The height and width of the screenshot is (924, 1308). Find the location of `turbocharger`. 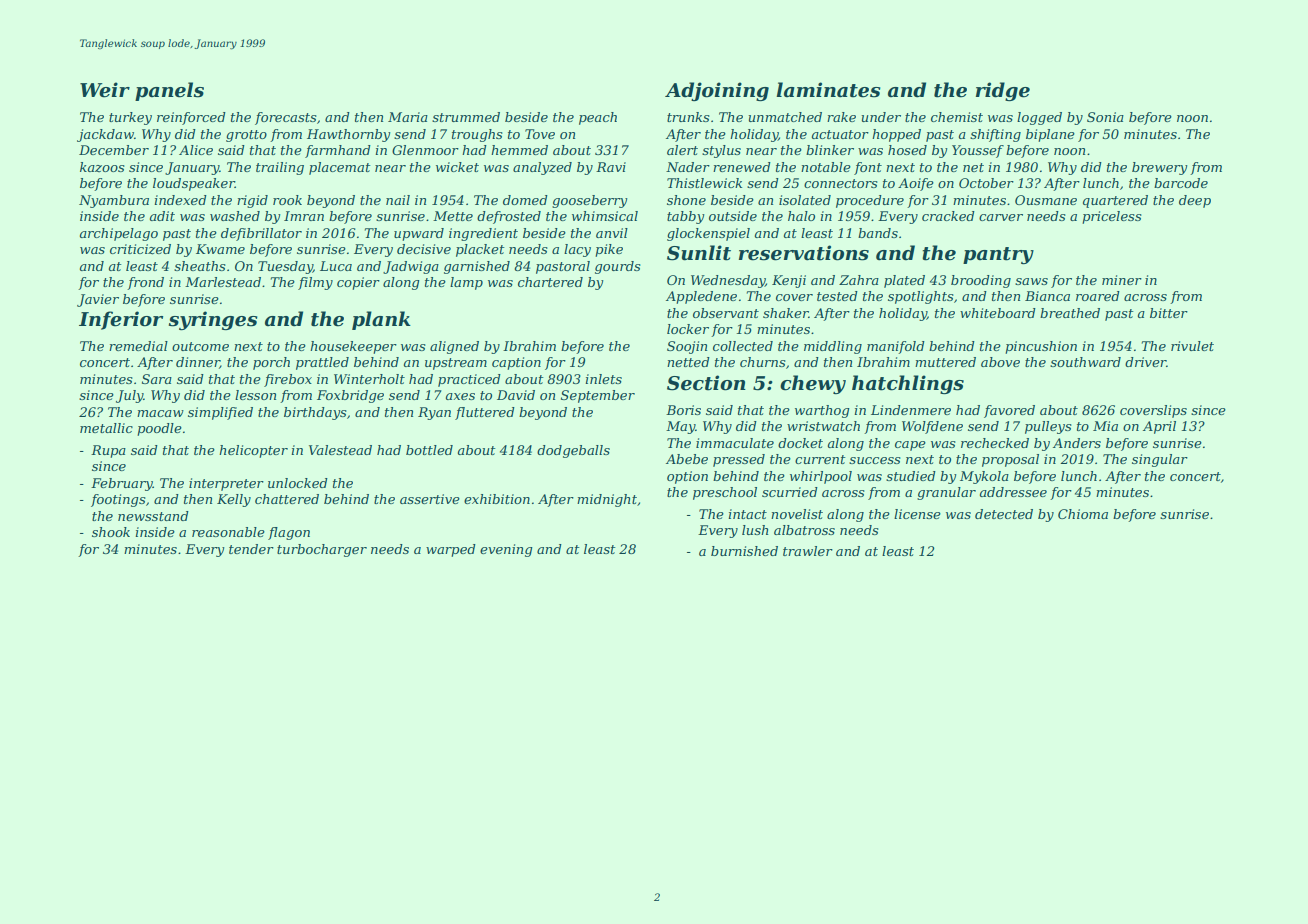

turbocharger is located at coordinates (322, 550).
